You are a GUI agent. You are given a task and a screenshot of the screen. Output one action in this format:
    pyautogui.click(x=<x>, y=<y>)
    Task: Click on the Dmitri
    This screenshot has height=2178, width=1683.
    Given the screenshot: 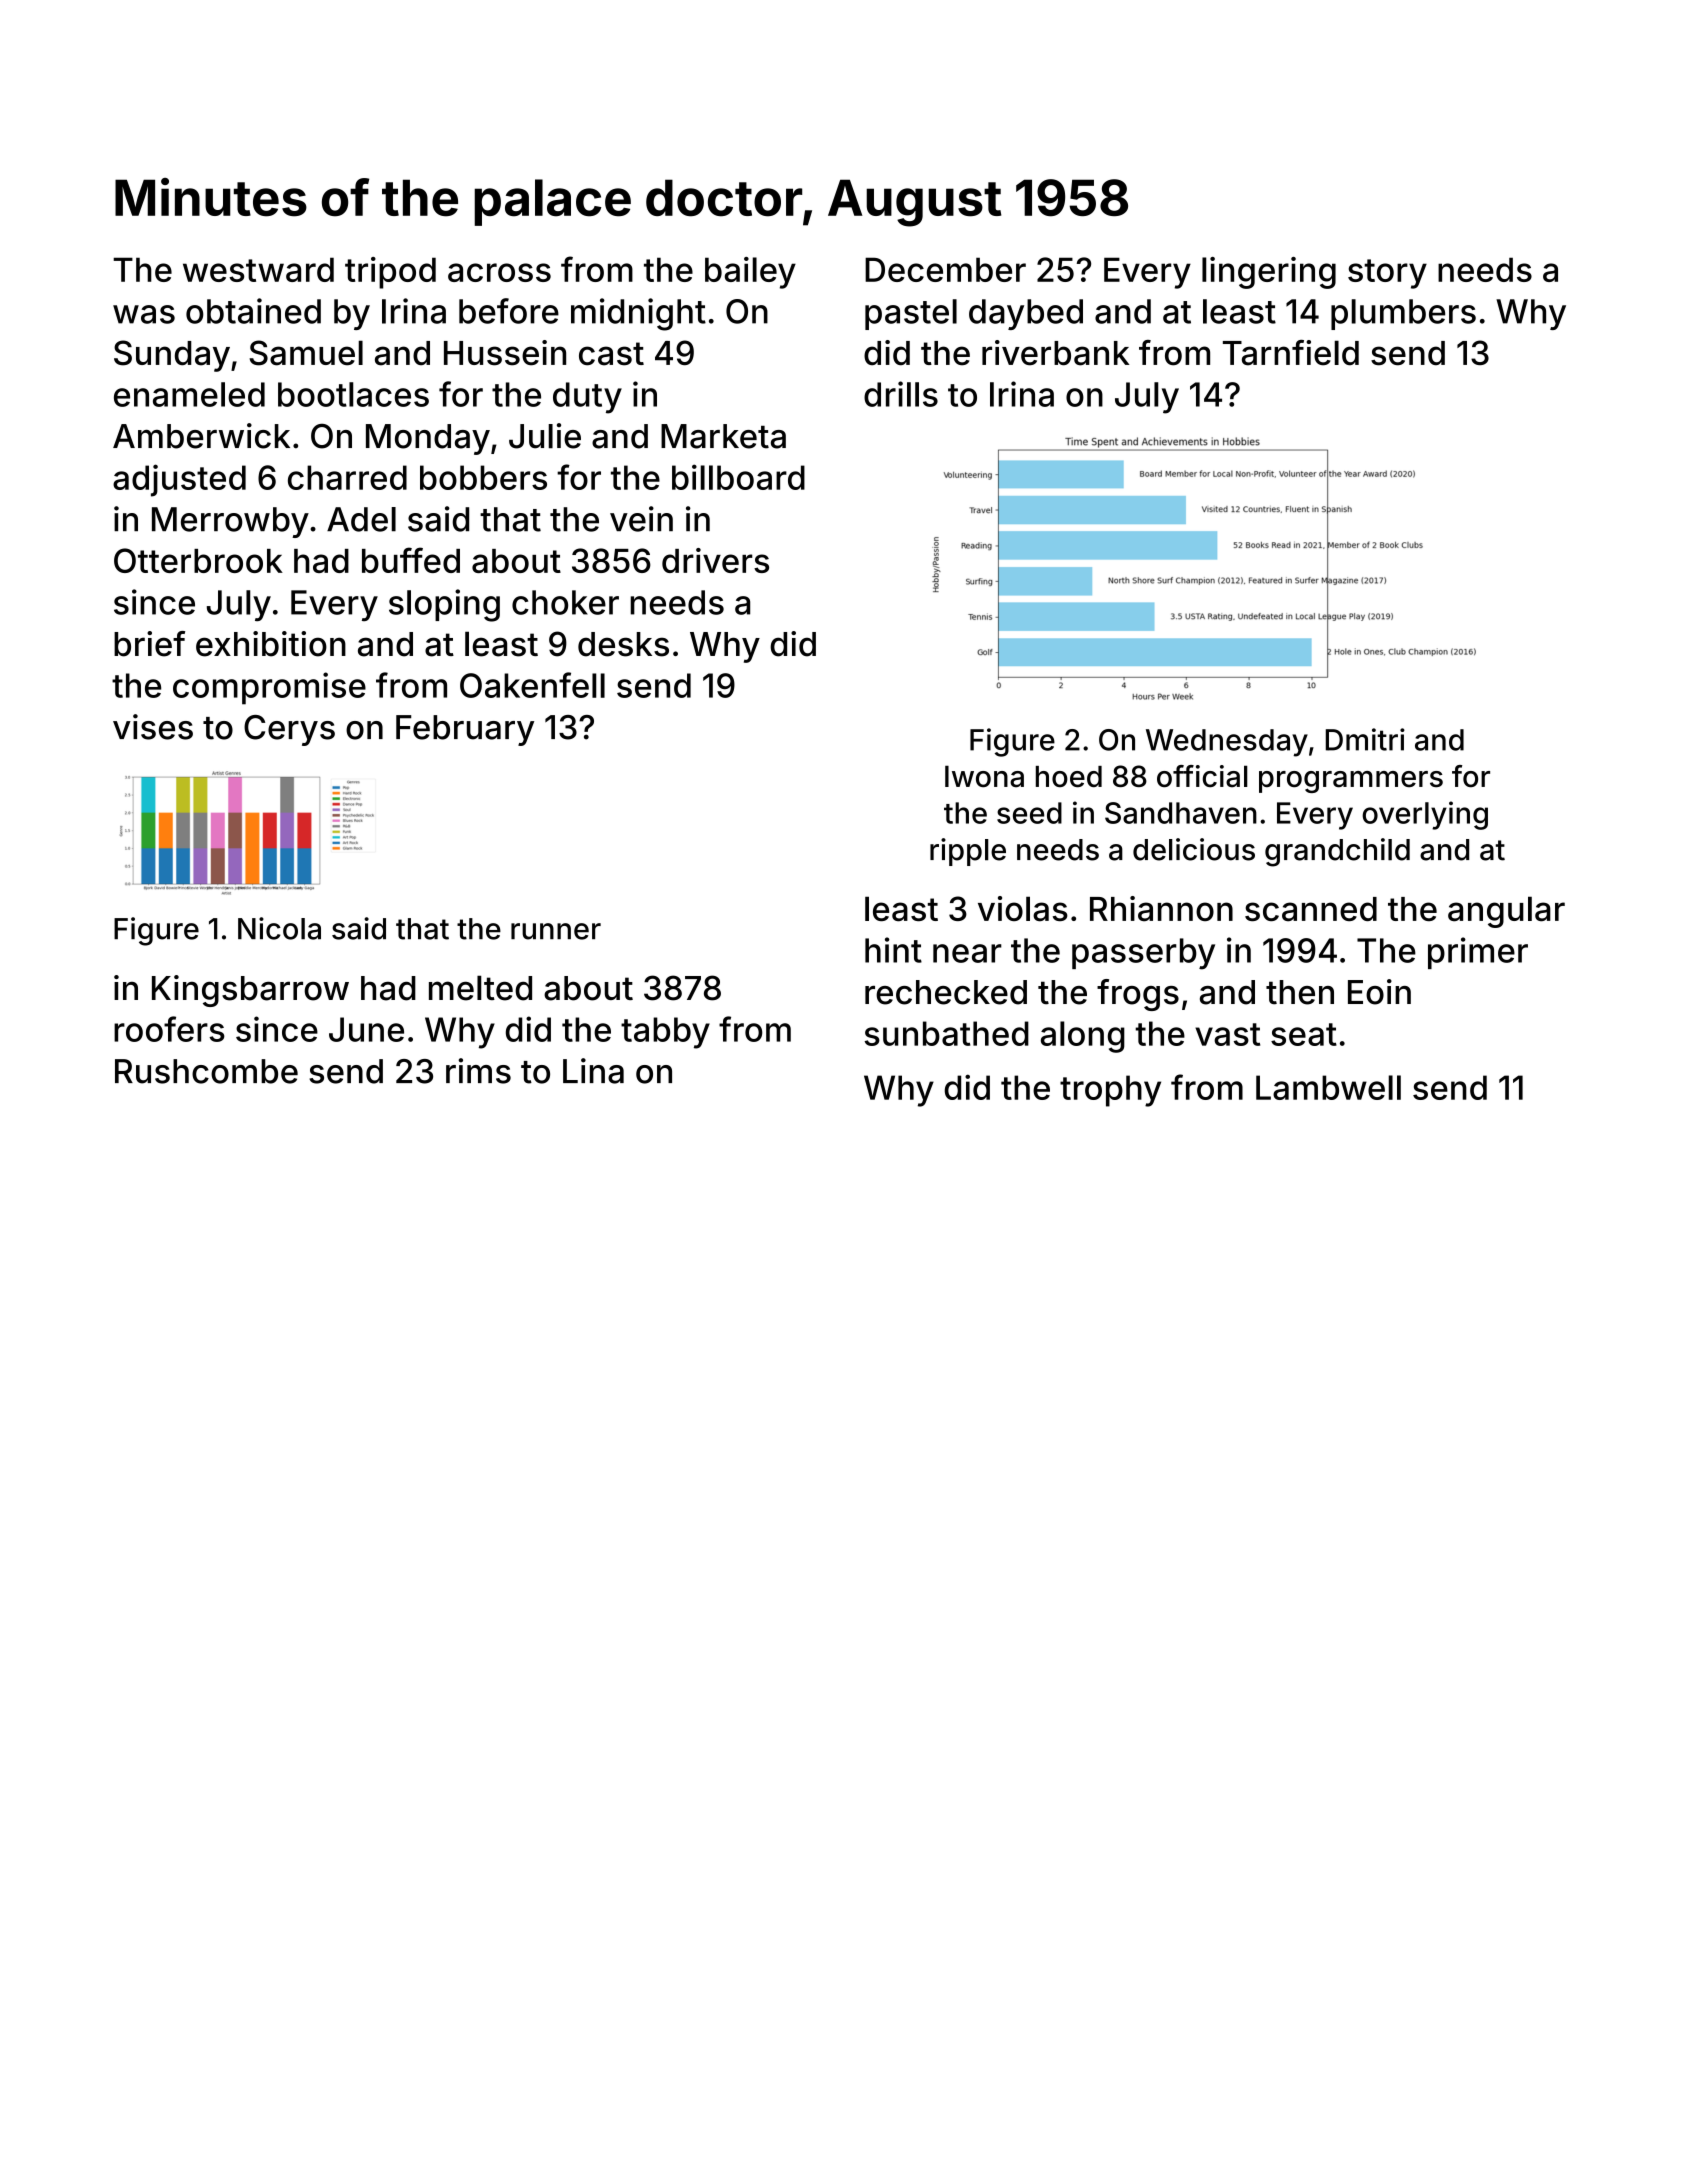 What is the action you would take?
    pyautogui.click(x=1365, y=739)
